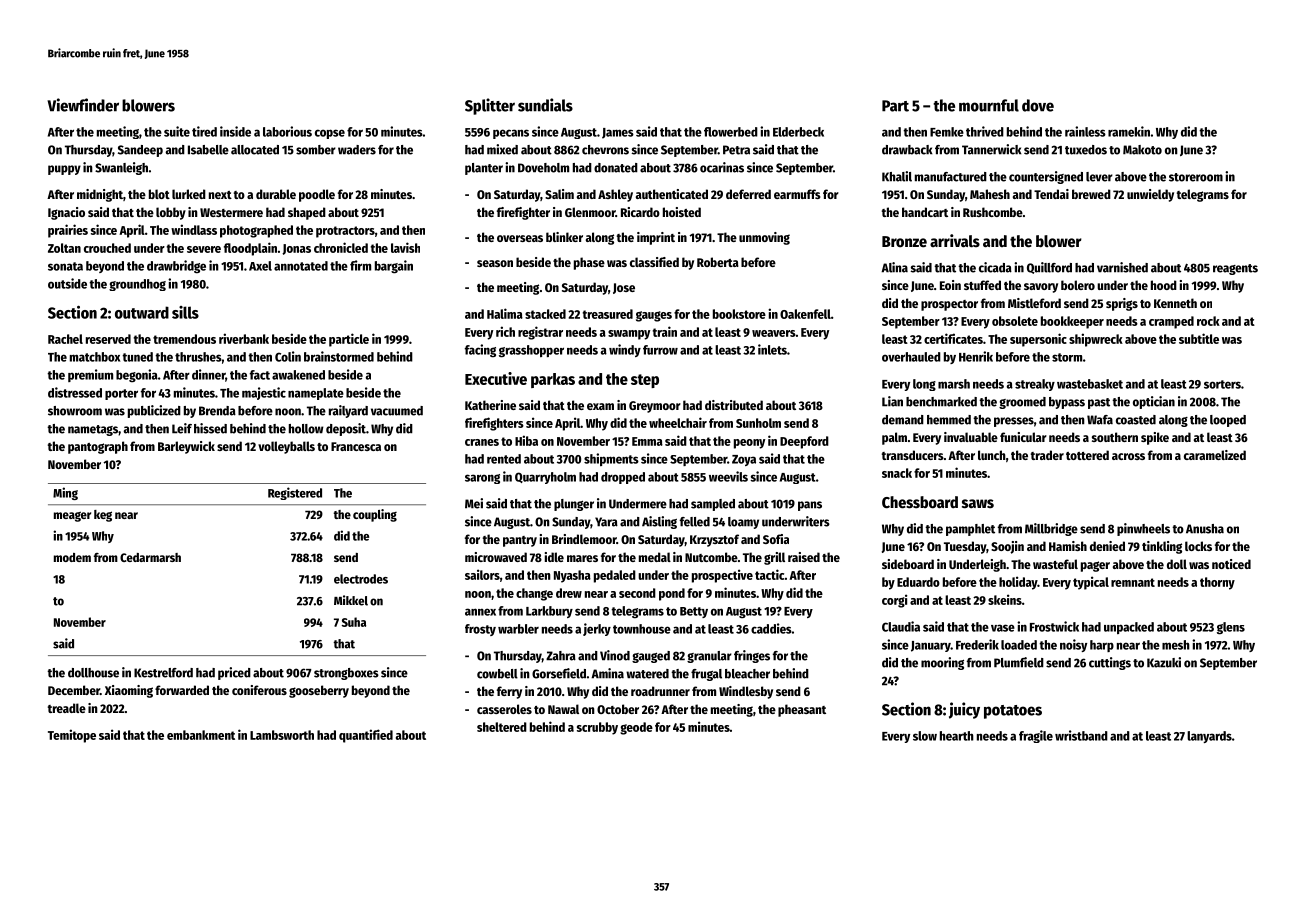 This image has height=924, width=1308. What do you see at coordinates (520, 541) in the image?
I see `pantry` at bounding box center [520, 541].
